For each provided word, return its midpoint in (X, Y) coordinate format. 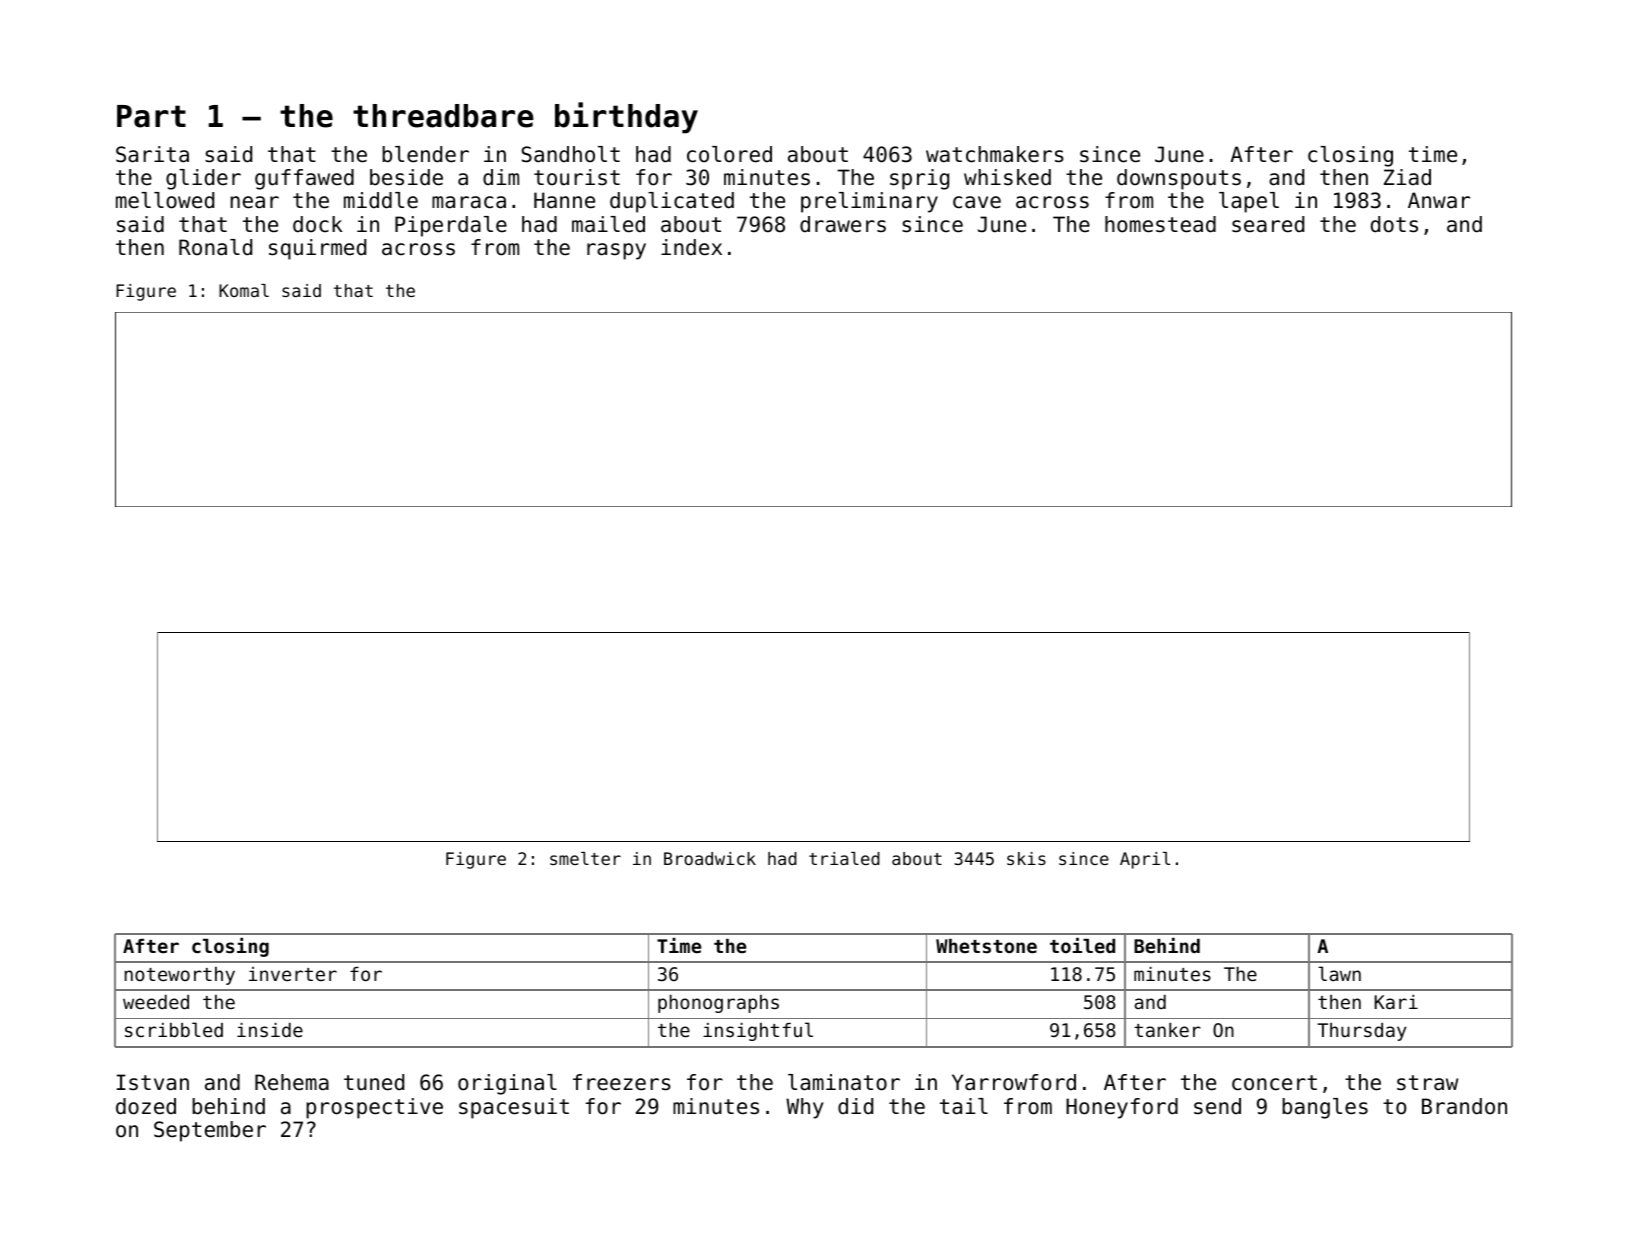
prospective (374, 1108)
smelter (585, 858)
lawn (1339, 973)
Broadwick (710, 858)
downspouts (1179, 179)
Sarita (152, 154)
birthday (626, 118)
